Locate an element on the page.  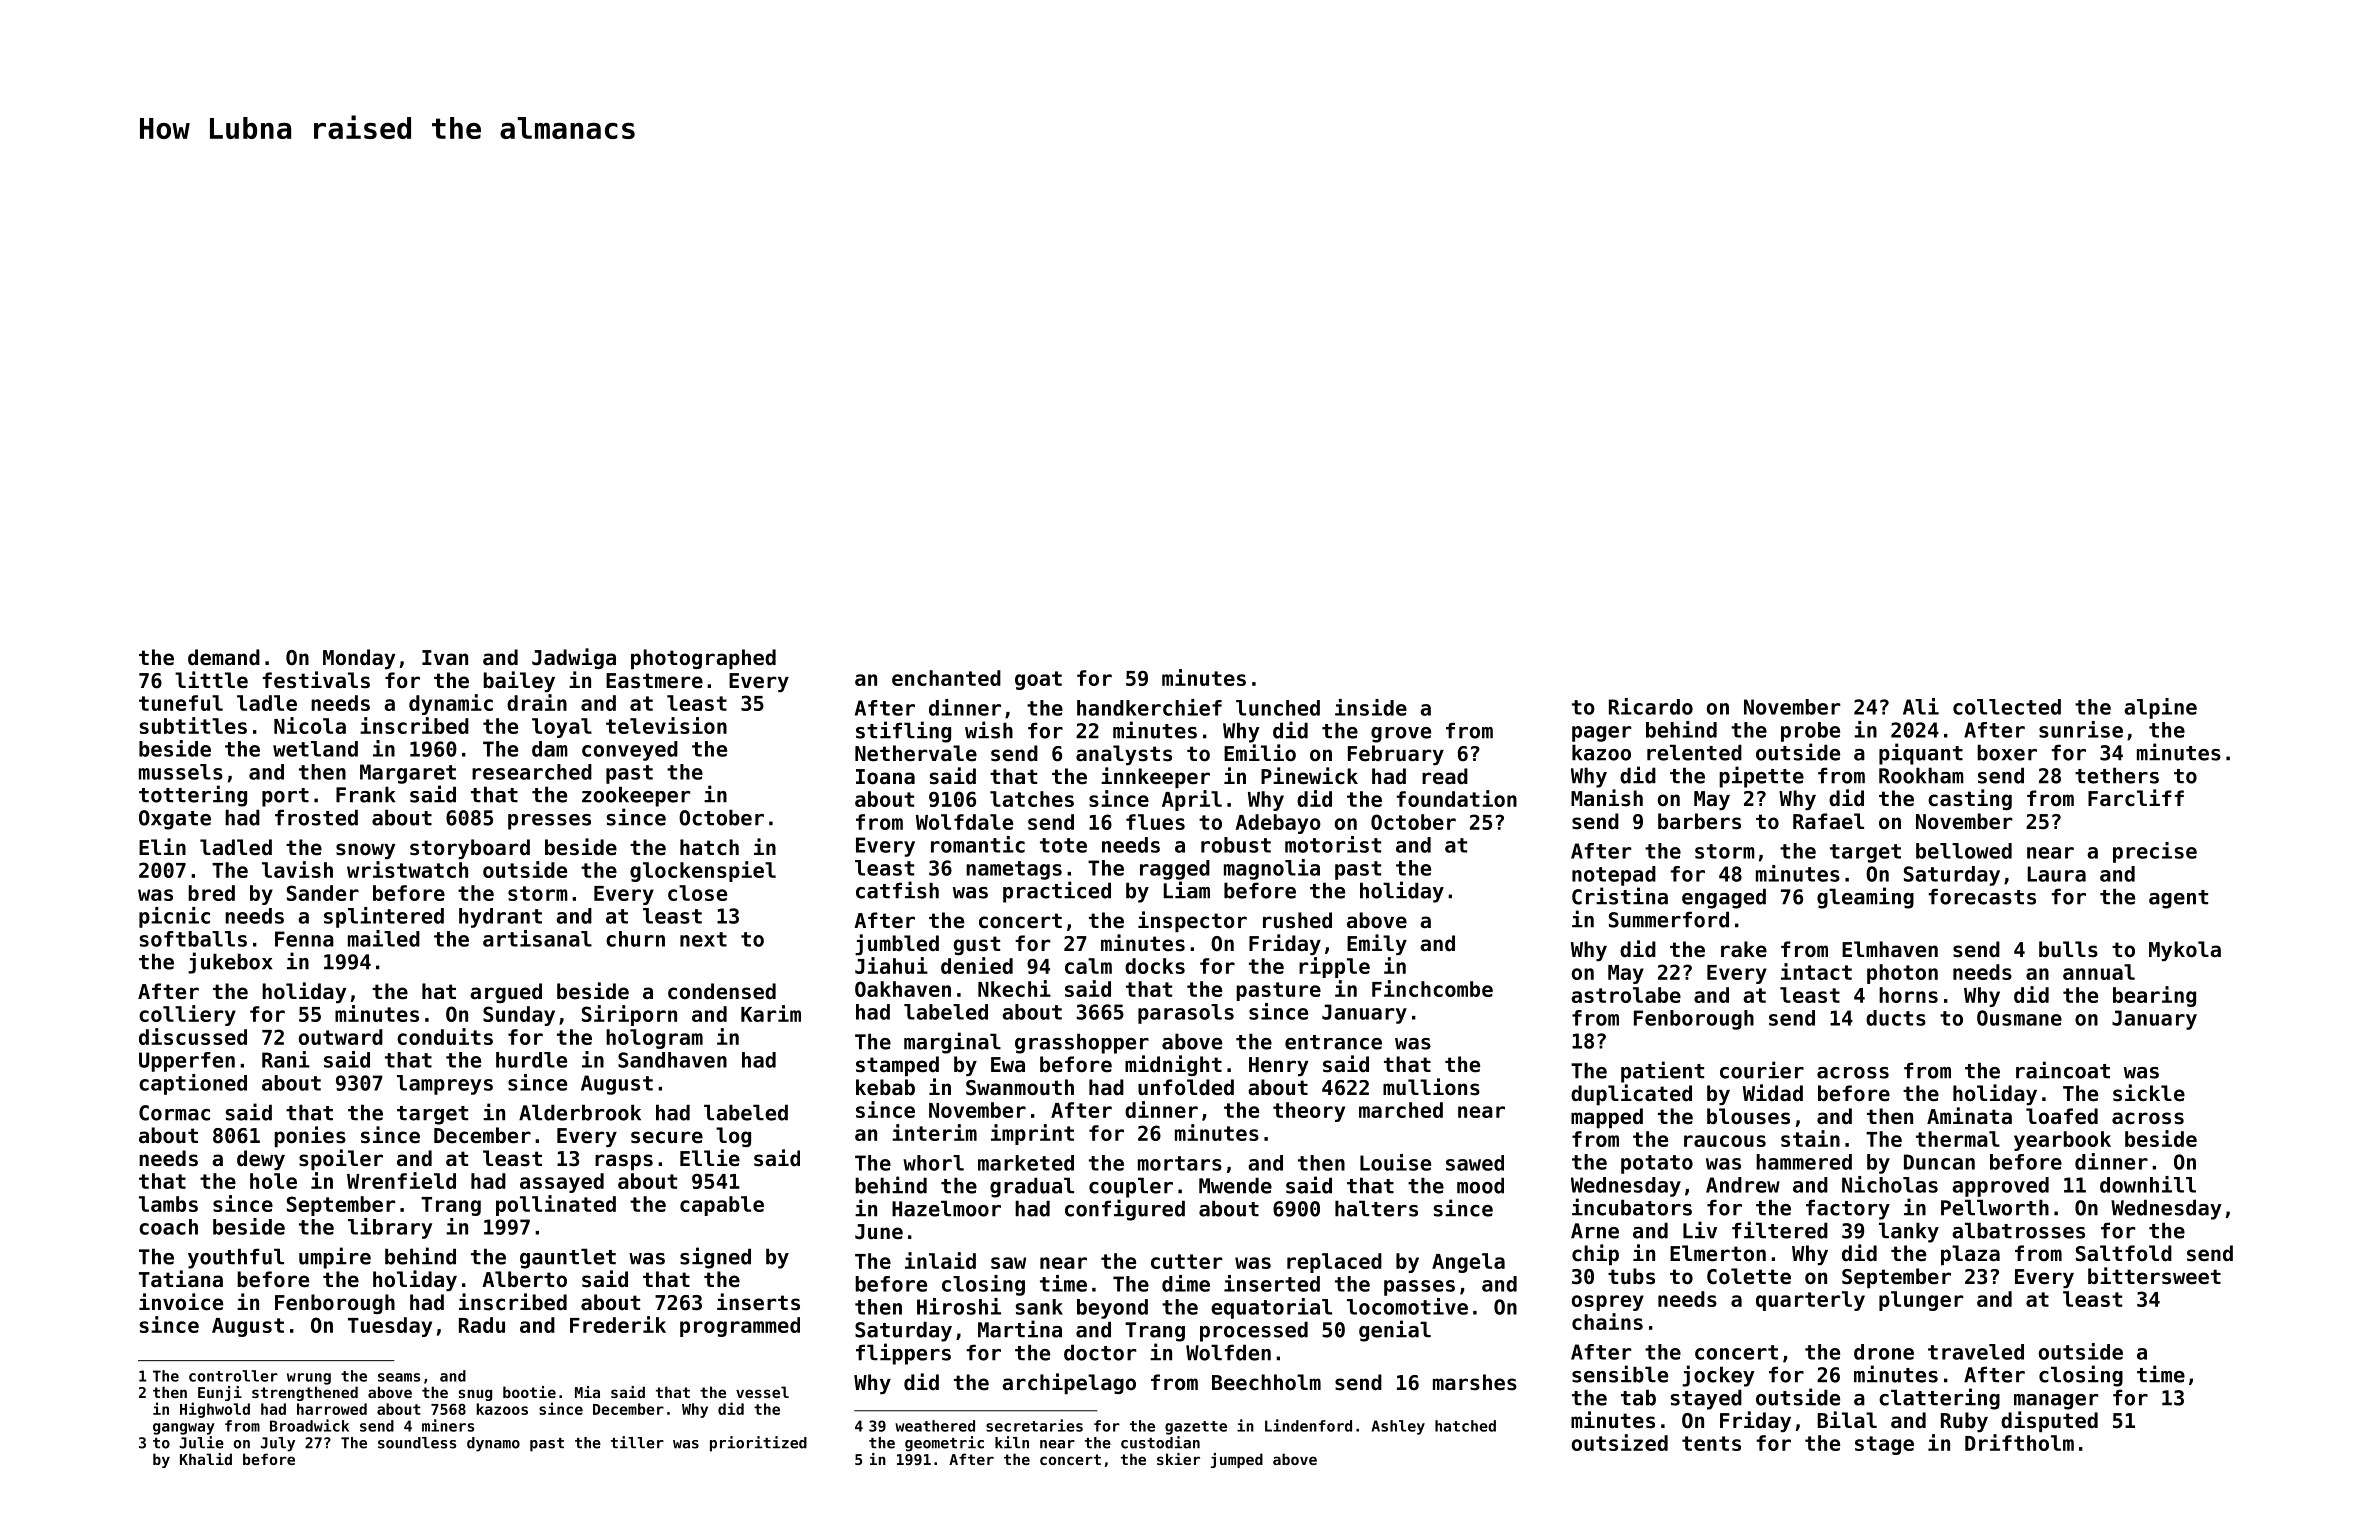
parasols is located at coordinates (1186, 1014).
